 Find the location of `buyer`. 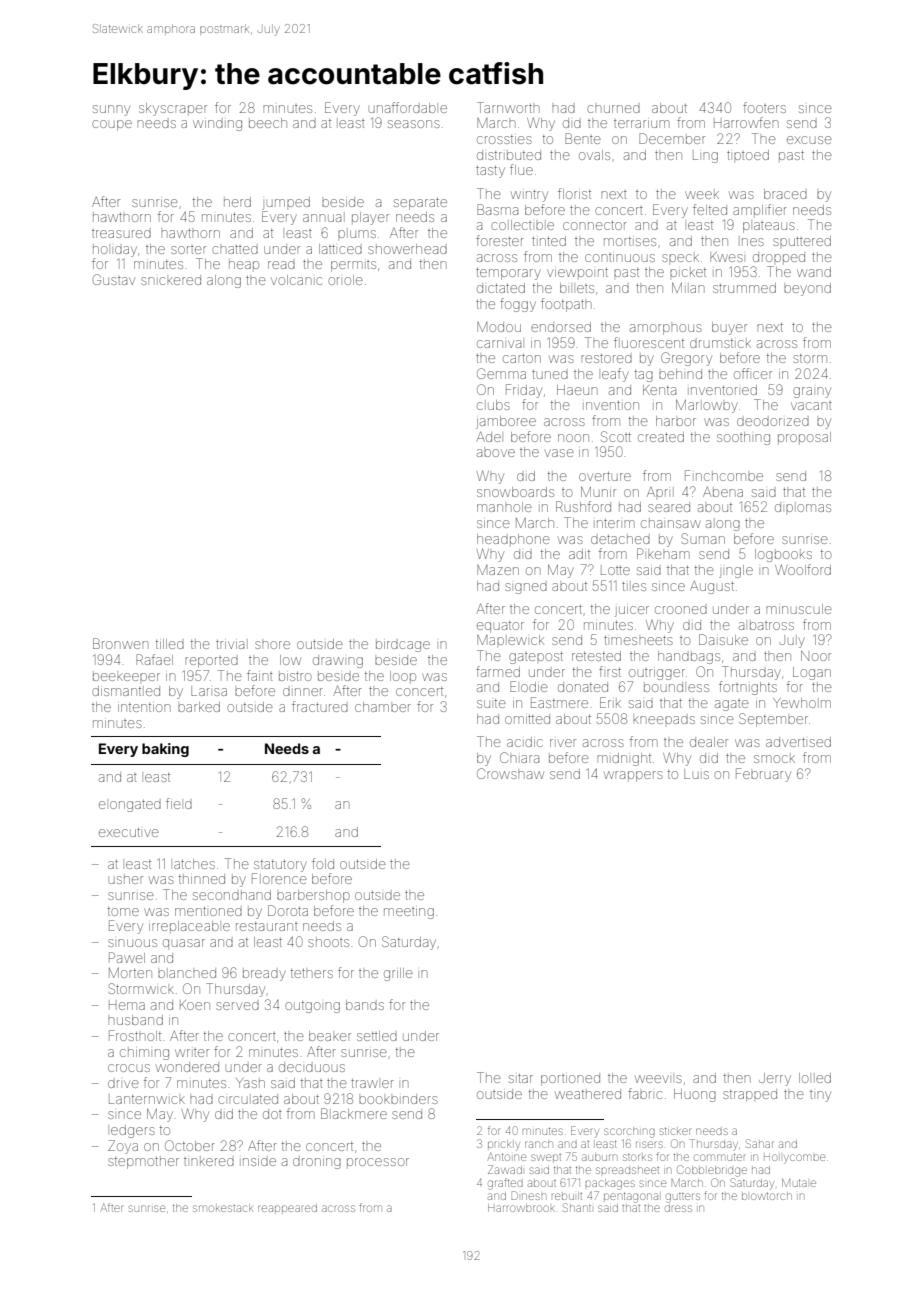

buyer is located at coordinates (729, 328).
